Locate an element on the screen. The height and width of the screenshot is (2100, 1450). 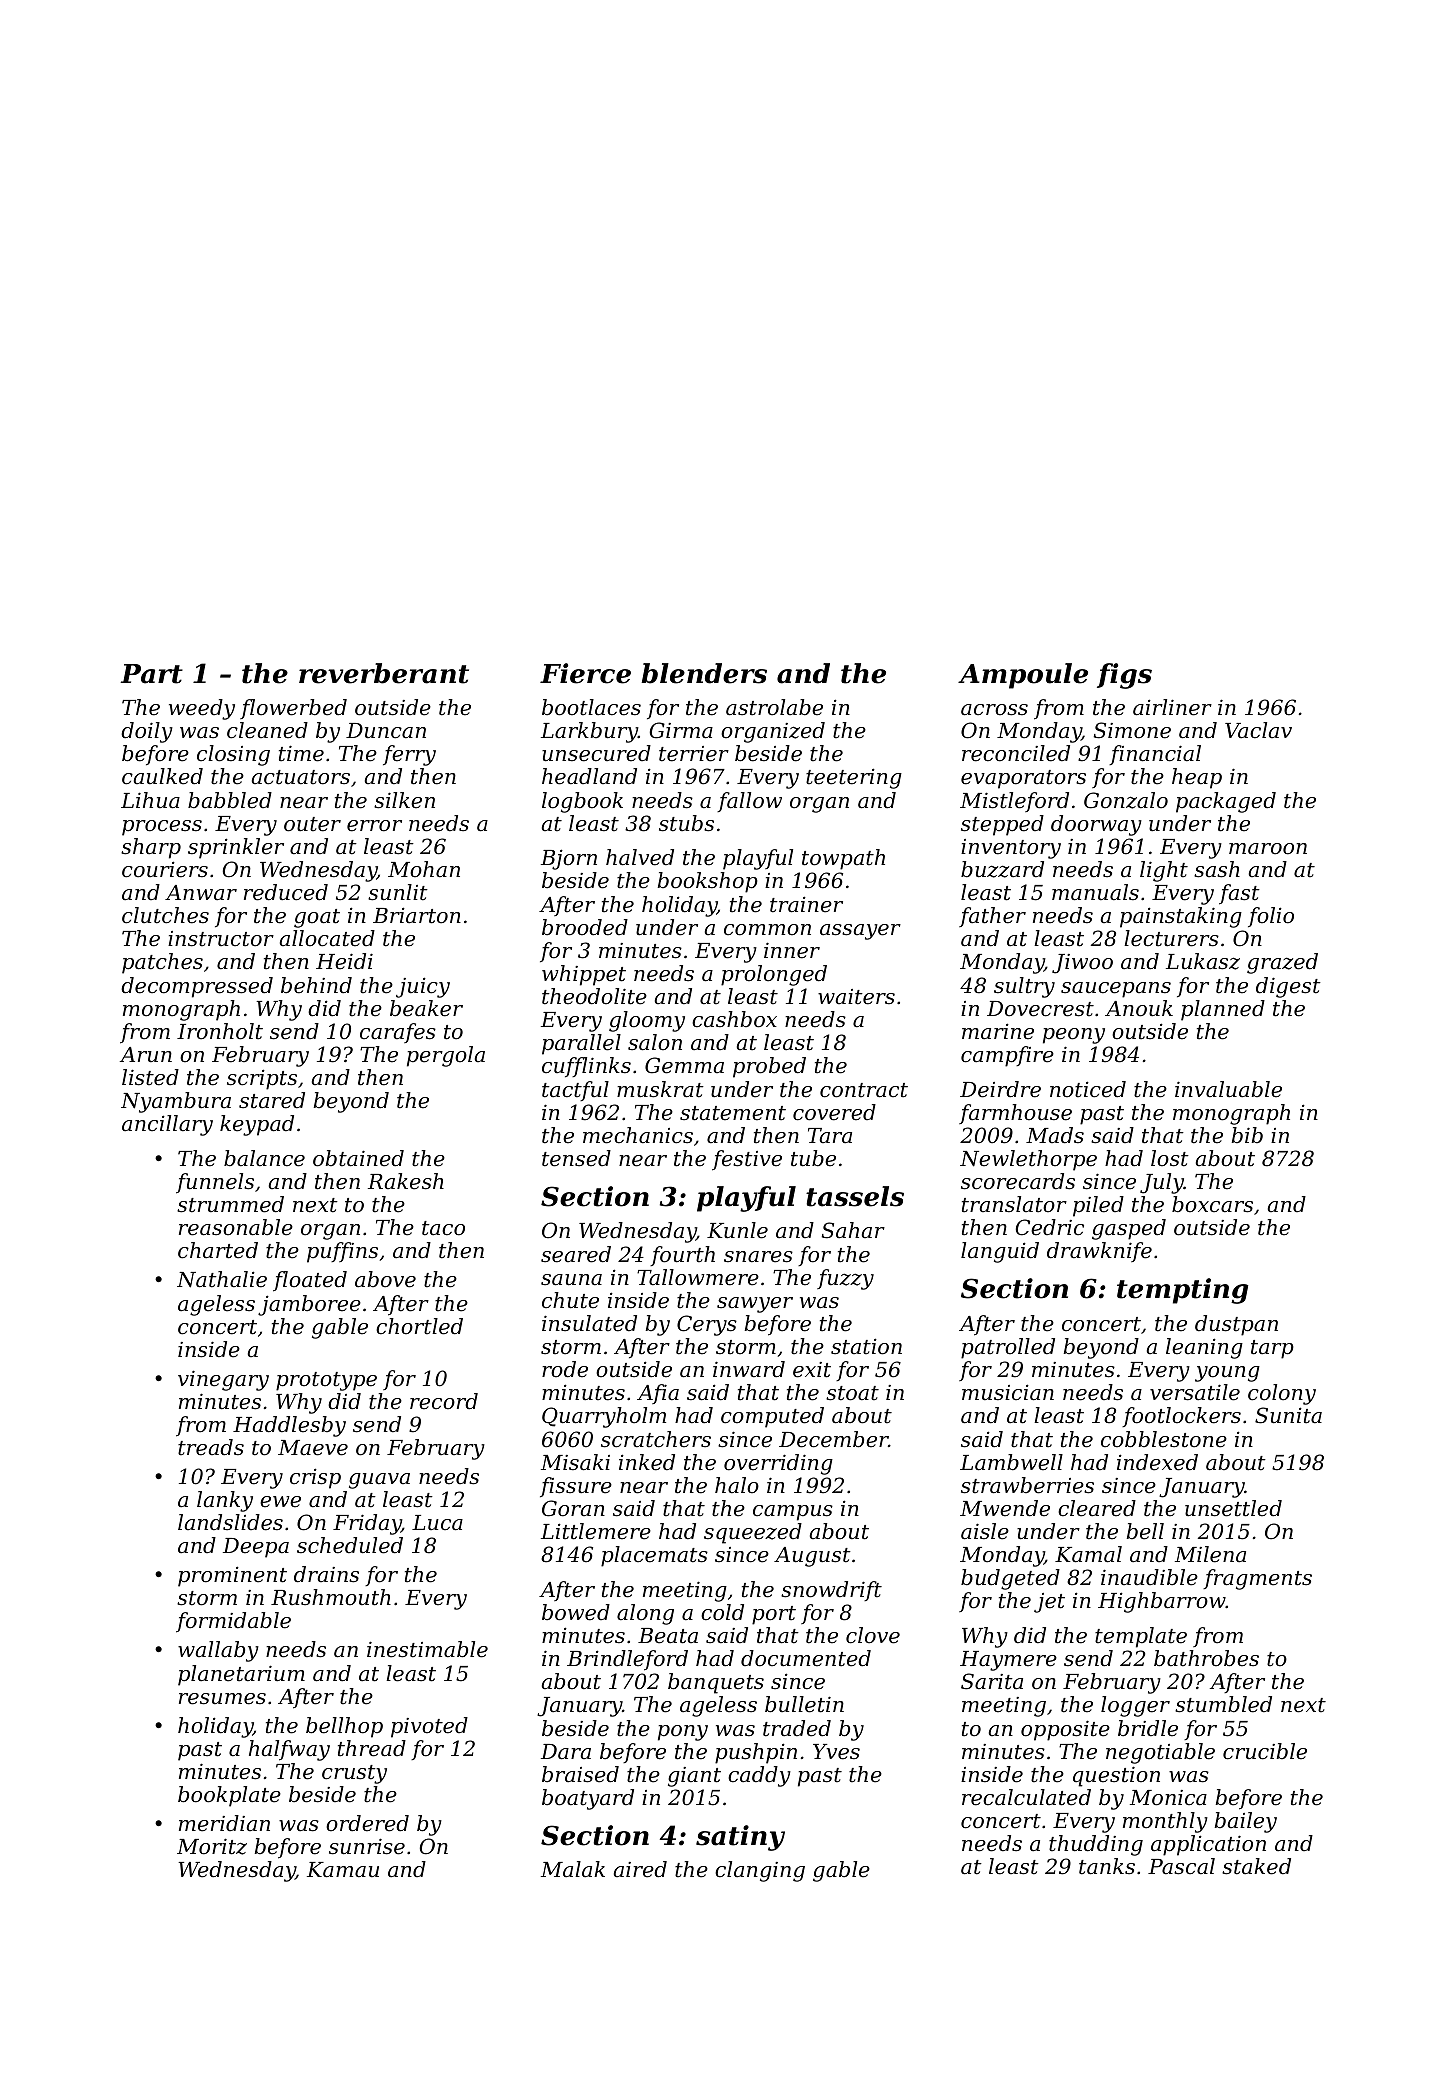
Kamau is located at coordinates (343, 1870).
